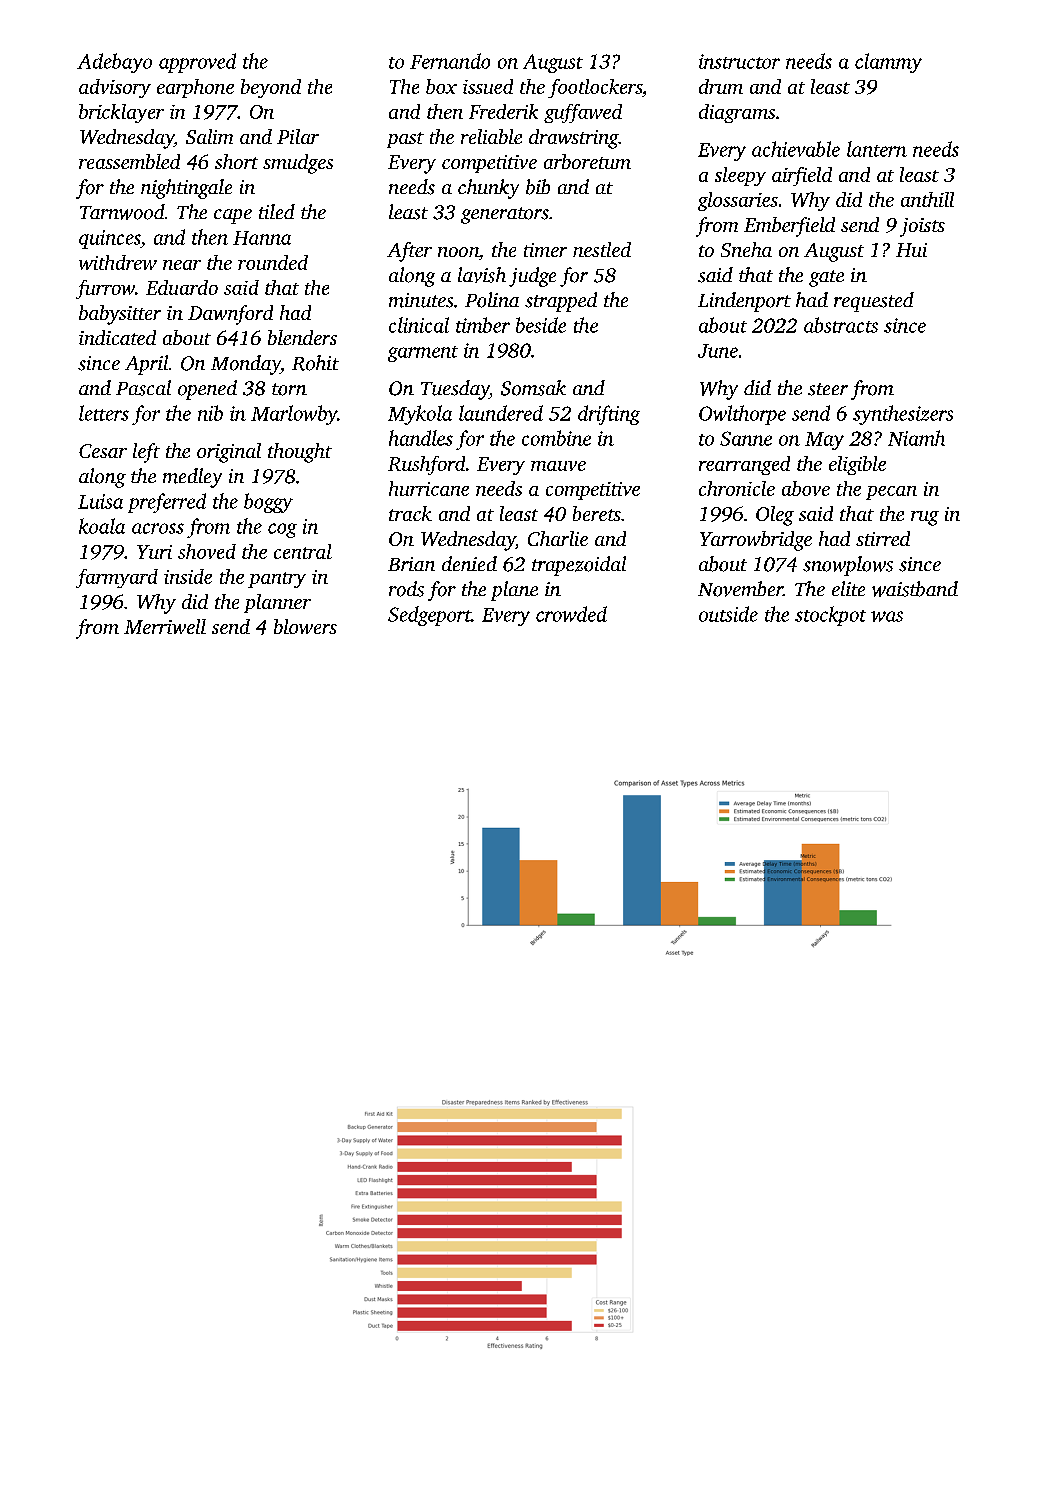 Image resolution: width=1041 pixels, height=1507 pixels. What do you see at coordinates (888, 63) in the document?
I see `clammy` at bounding box center [888, 63].
